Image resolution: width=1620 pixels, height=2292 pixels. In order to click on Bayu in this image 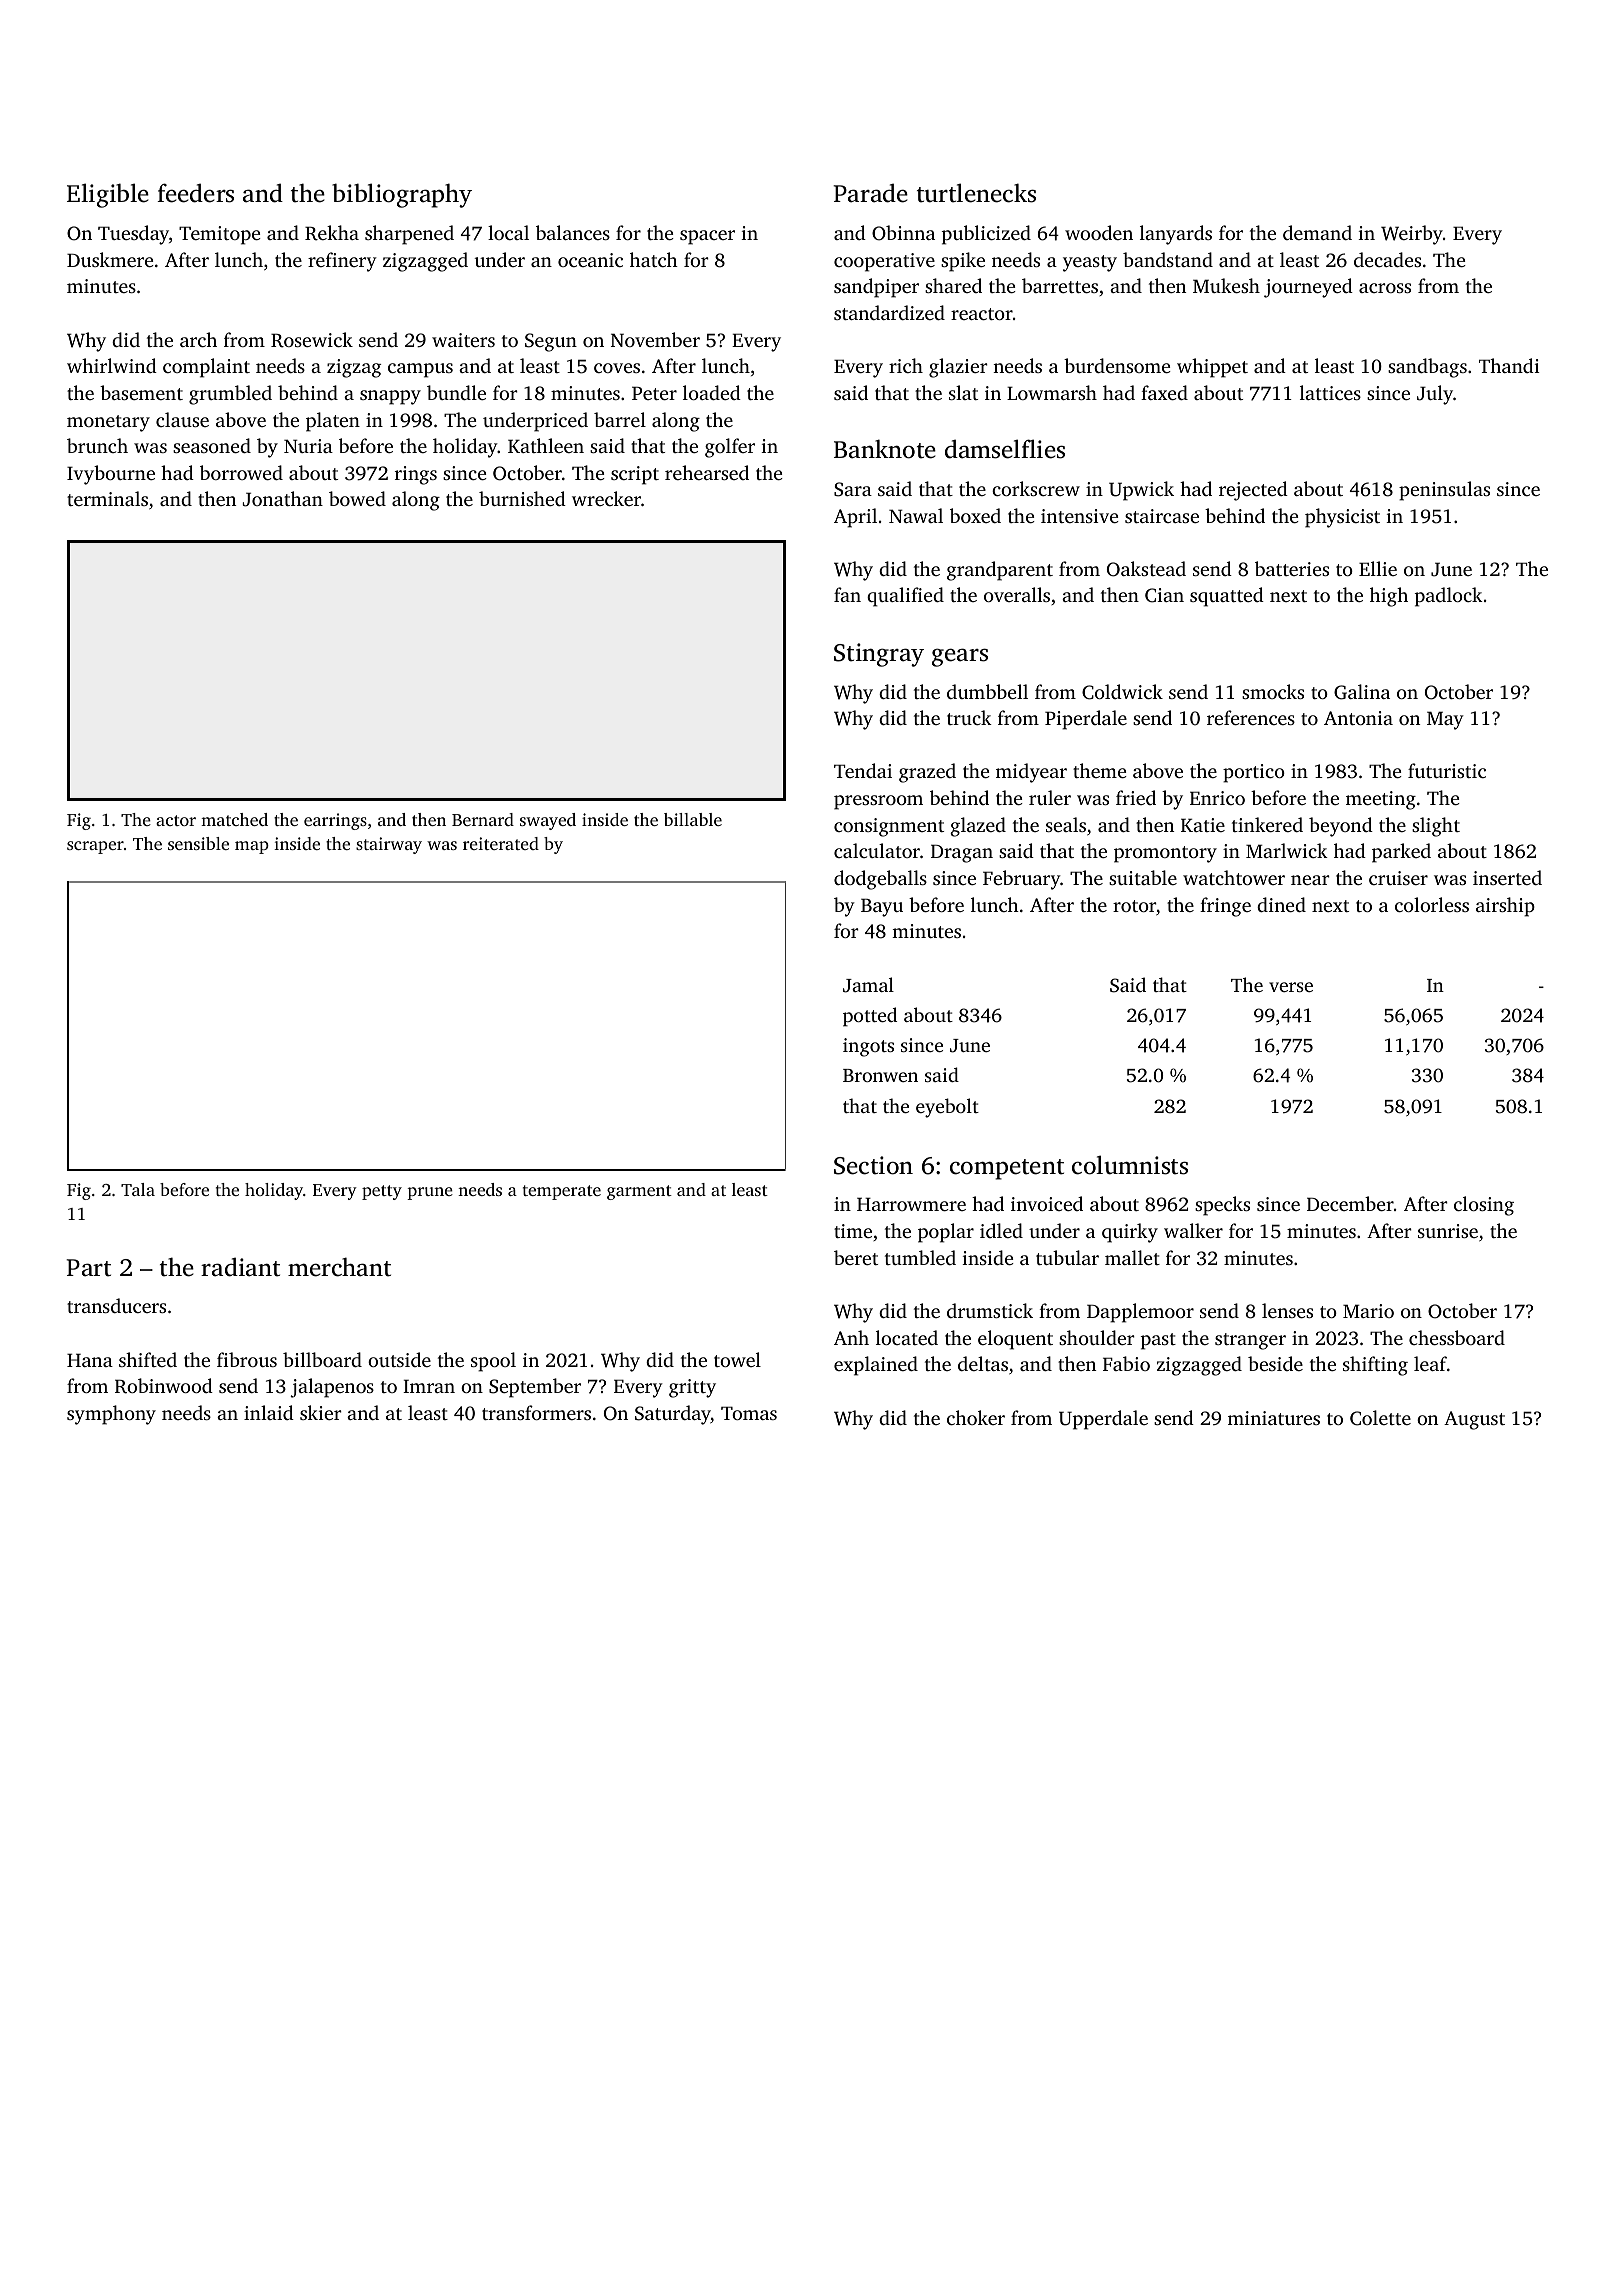, I will do `click(882, 907)`.
